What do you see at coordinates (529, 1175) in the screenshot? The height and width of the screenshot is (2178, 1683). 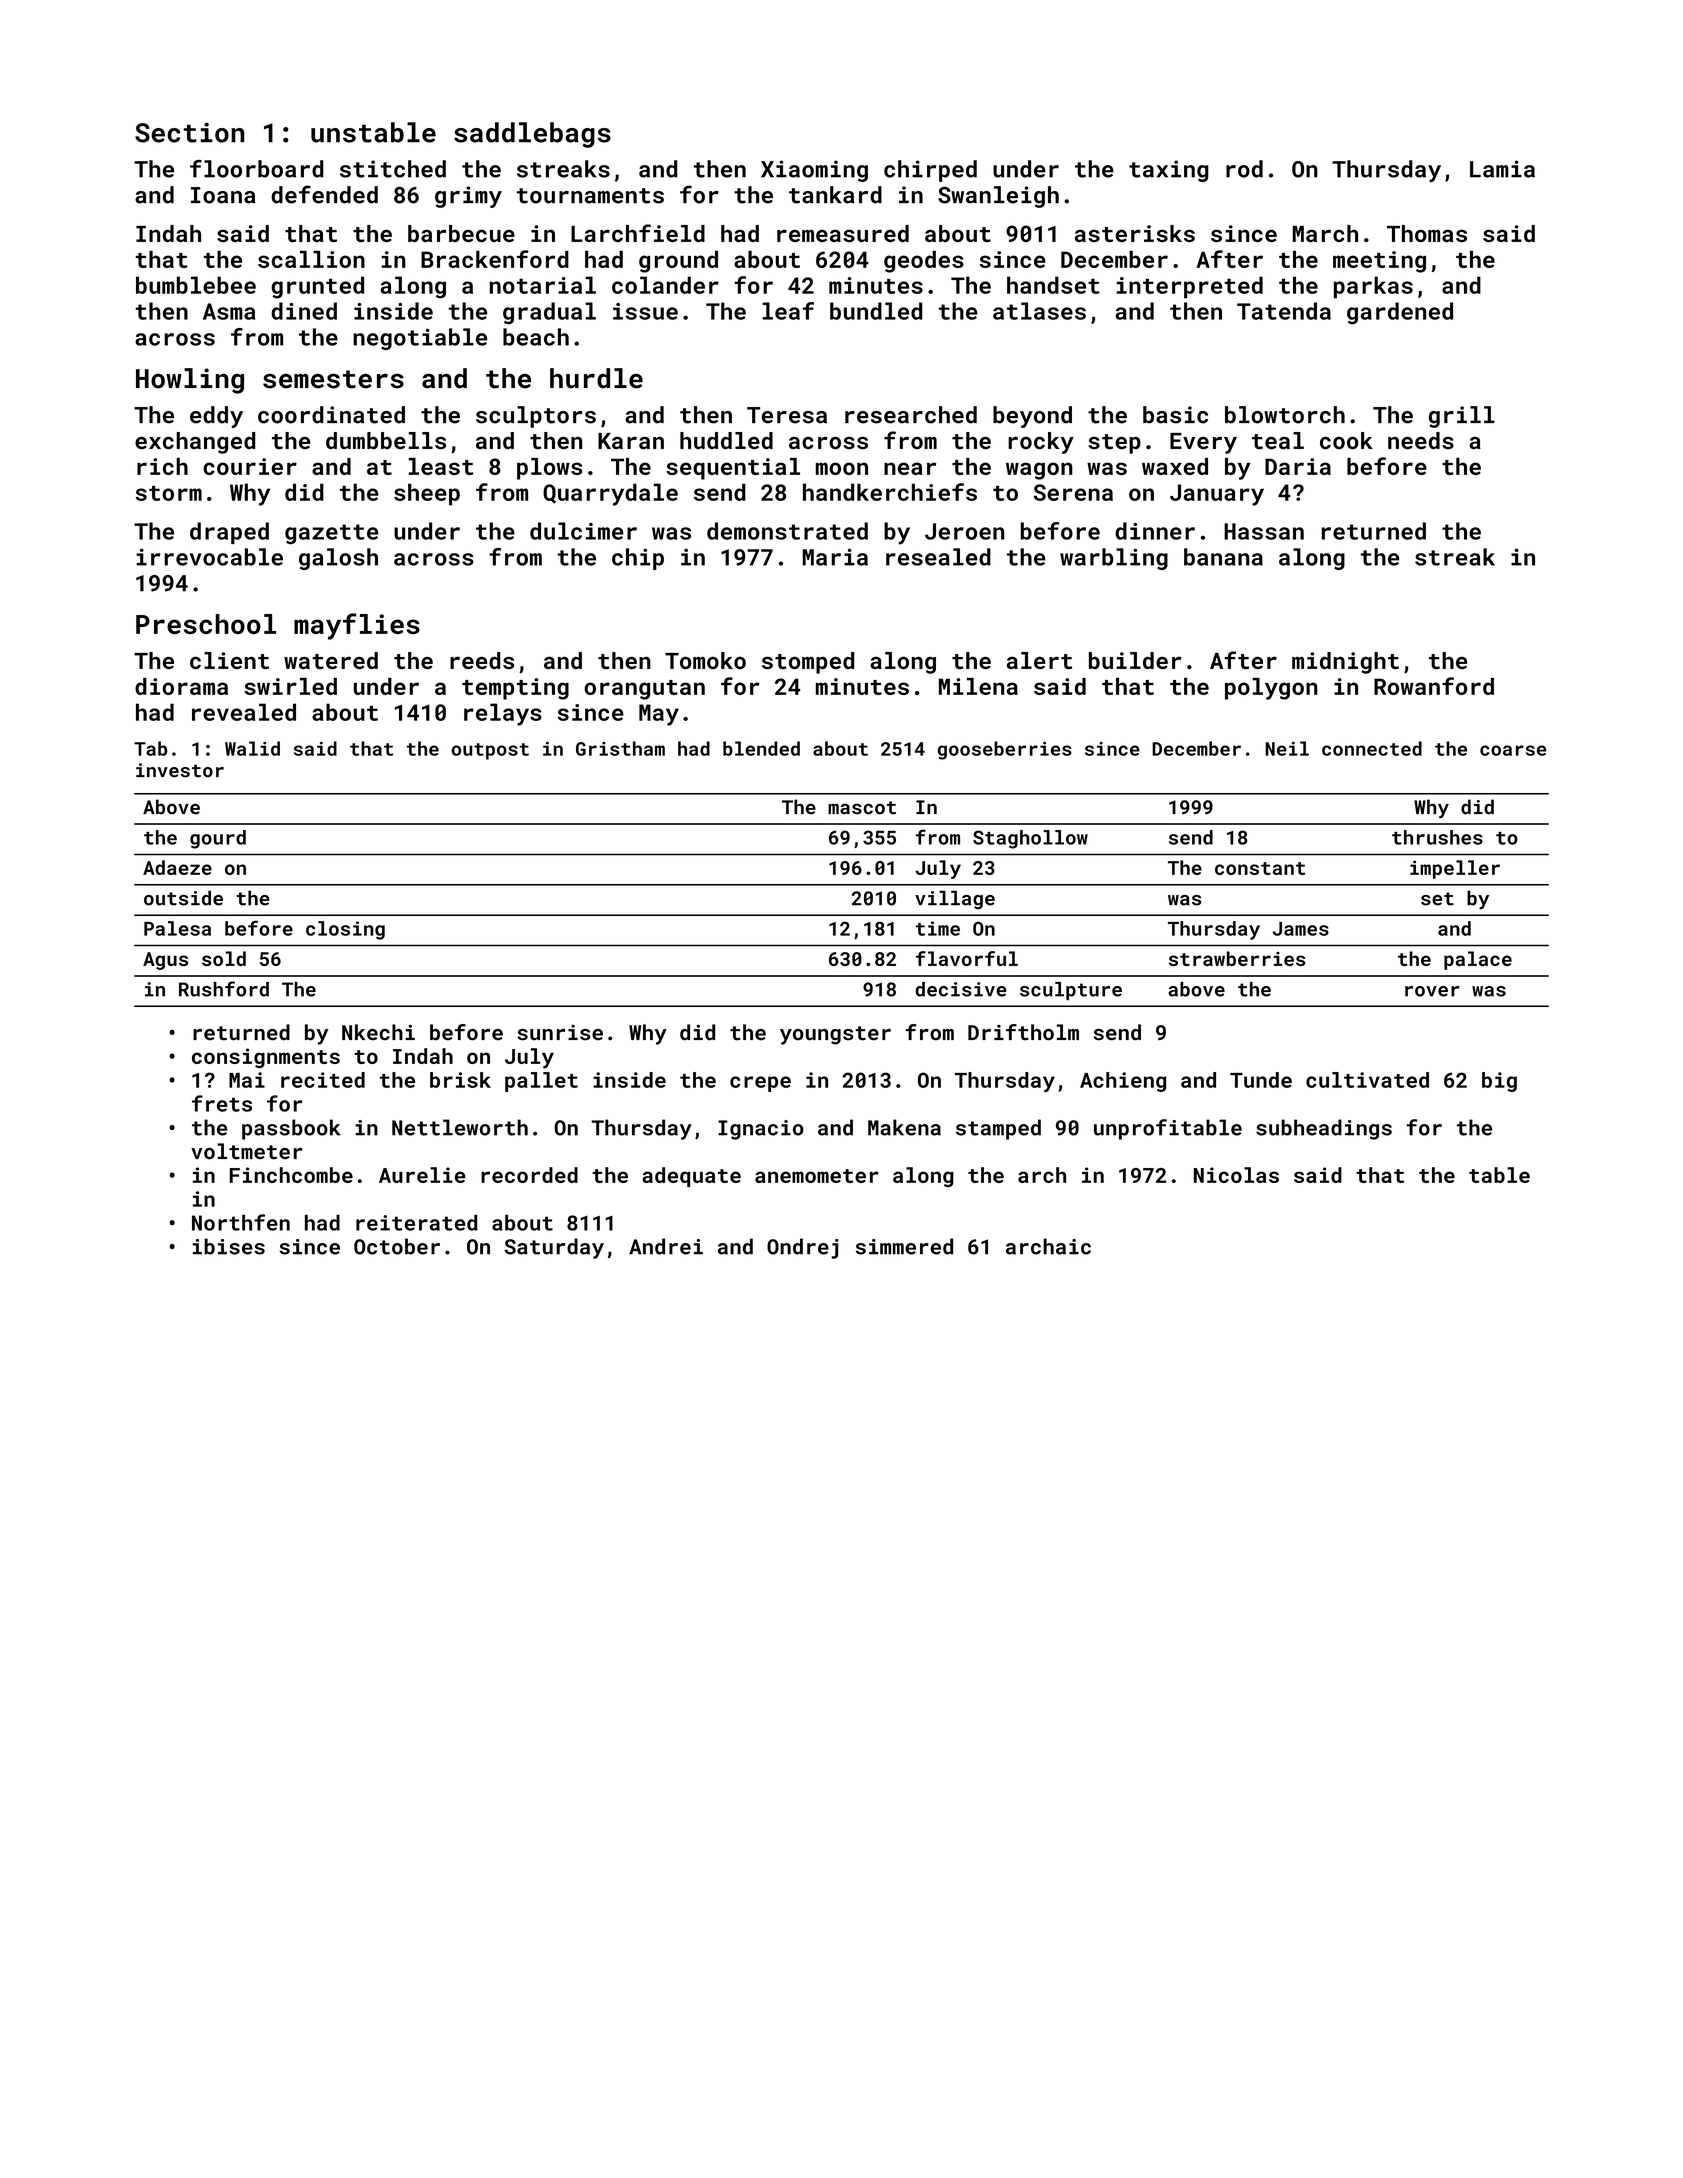 I see `recorded` at bounding box center [529, 1175].
